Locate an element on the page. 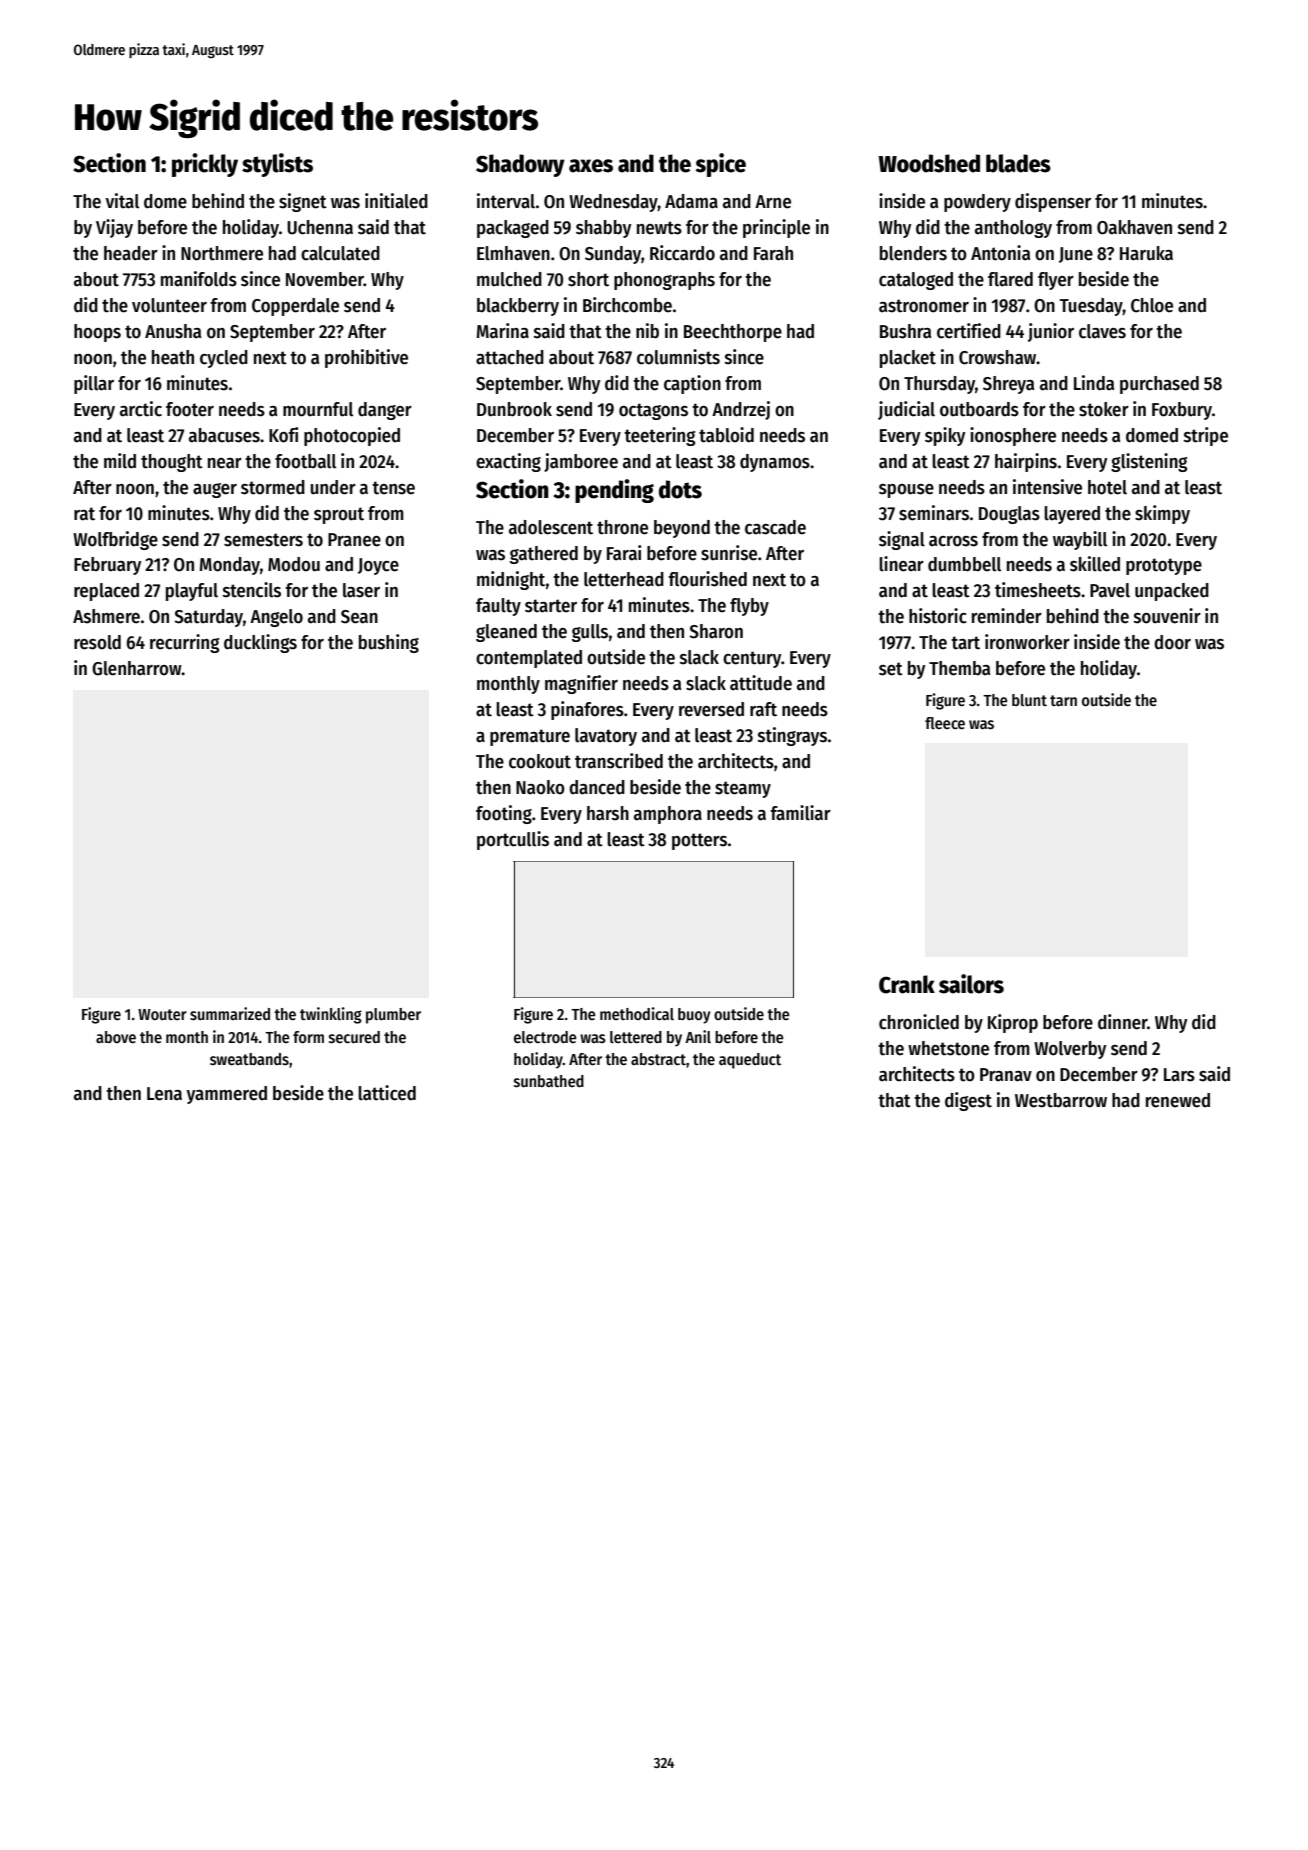  prickly is located at coordinates (205, 165).
